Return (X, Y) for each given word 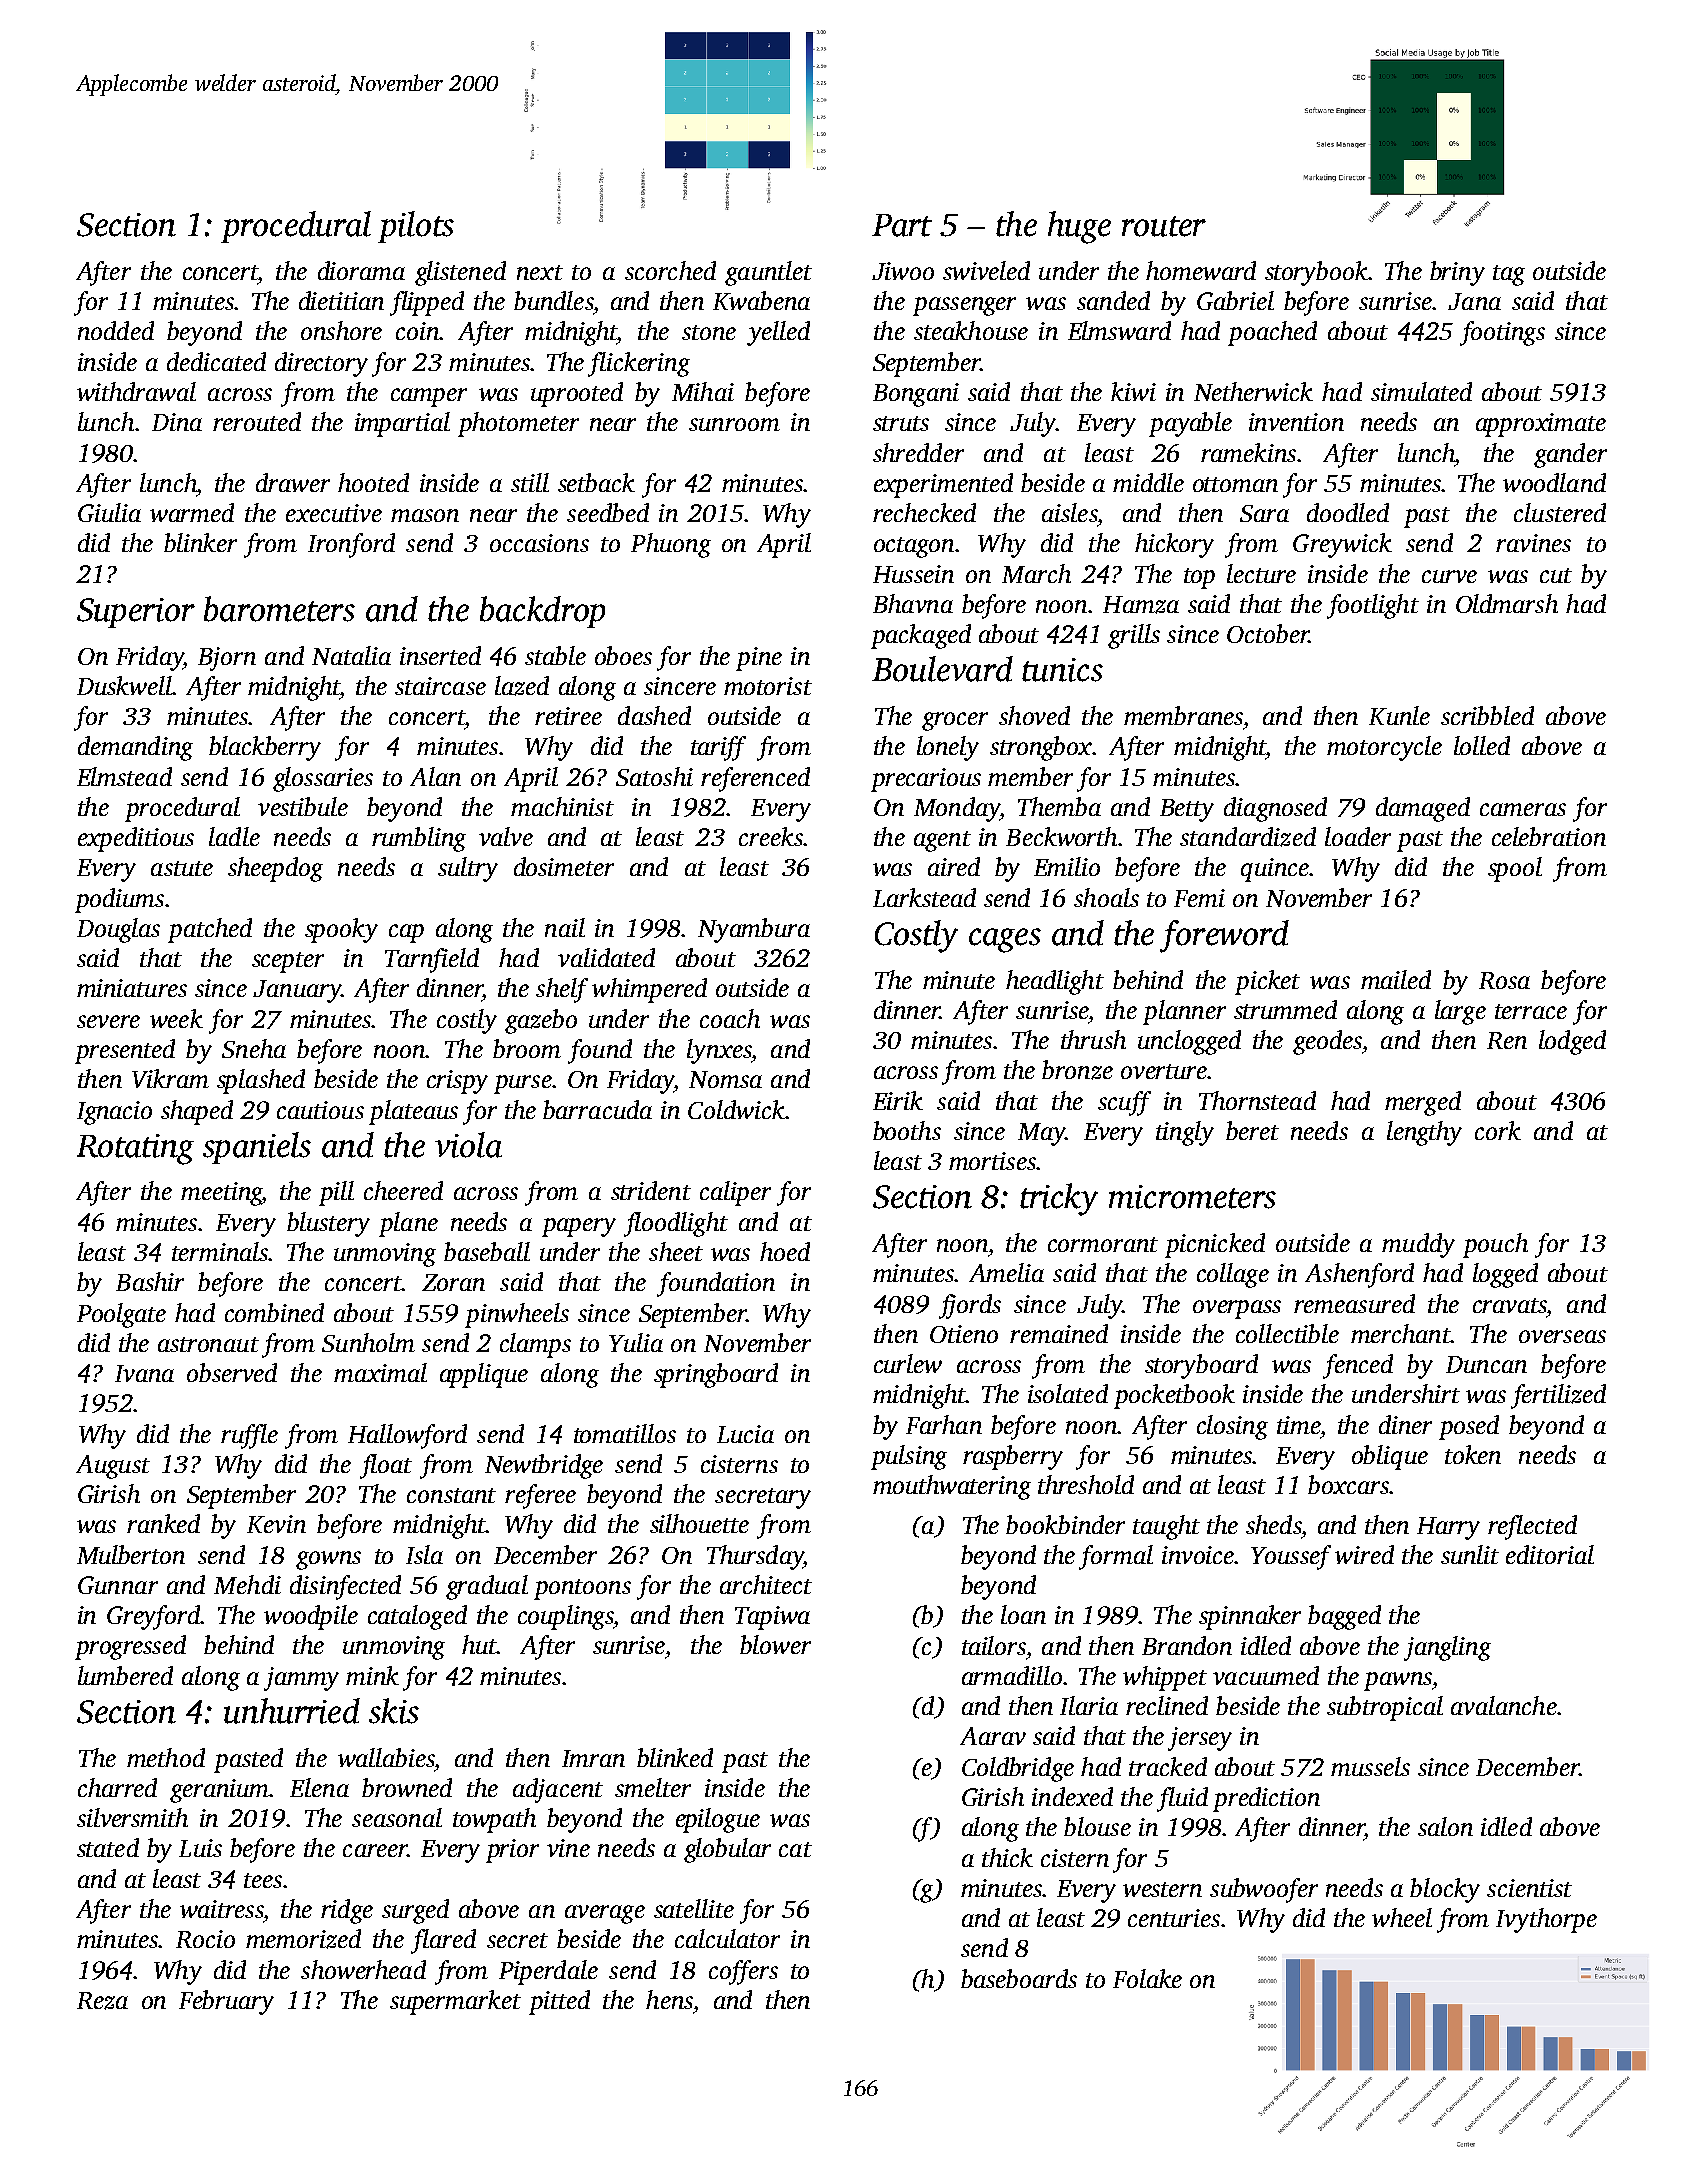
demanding (135, 748)
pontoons (582, 1589)
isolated (1068, 1393)
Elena (319, 1787)
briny (1457, 273)
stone (709, 332)
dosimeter (564, 866)
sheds (1273, 1524)
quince (1275, 870)
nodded (116, 330)
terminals (220, 1251)
